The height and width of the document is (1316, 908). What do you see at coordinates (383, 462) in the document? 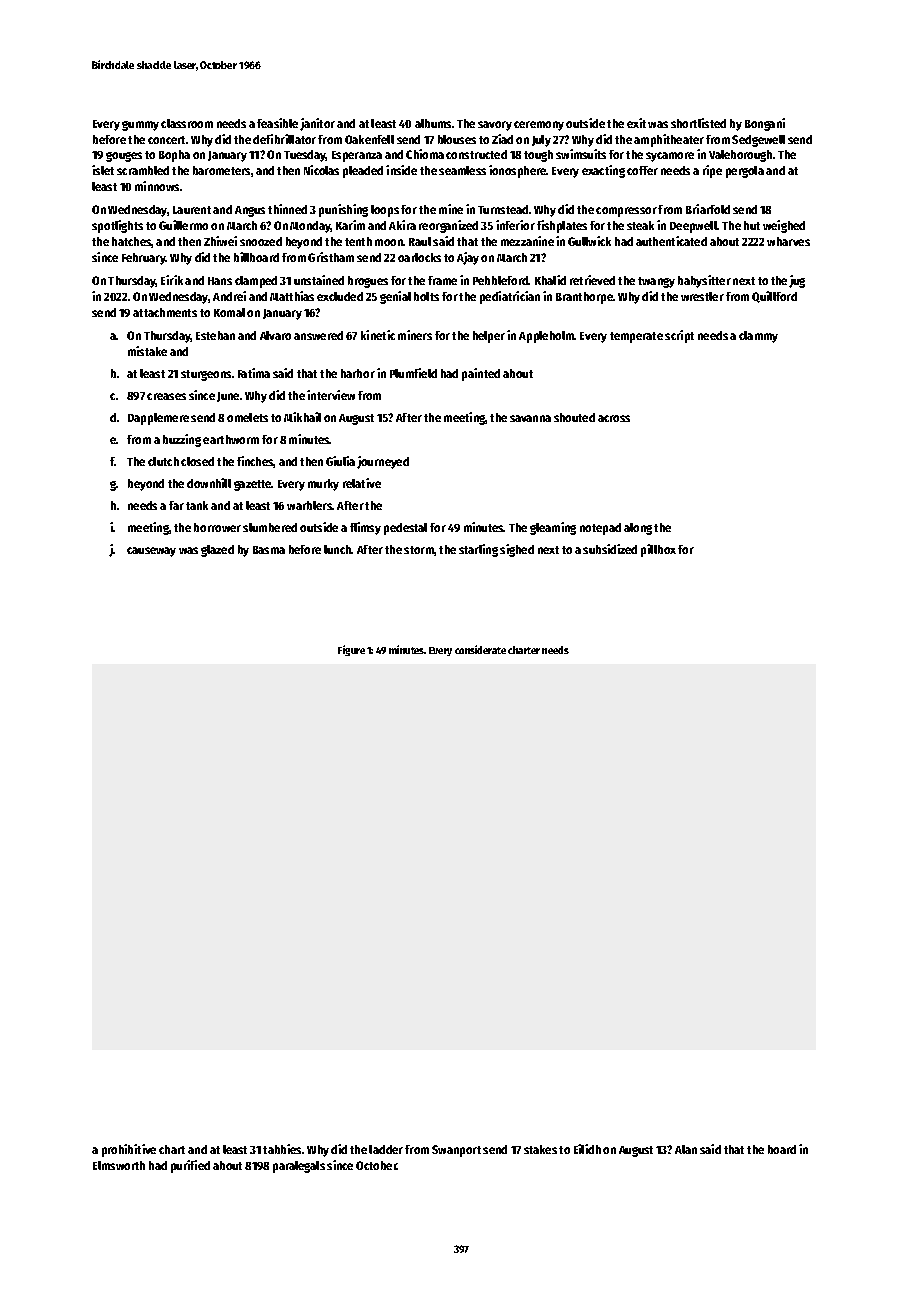
I see `journeyed` at bounding box center [383, 462].
